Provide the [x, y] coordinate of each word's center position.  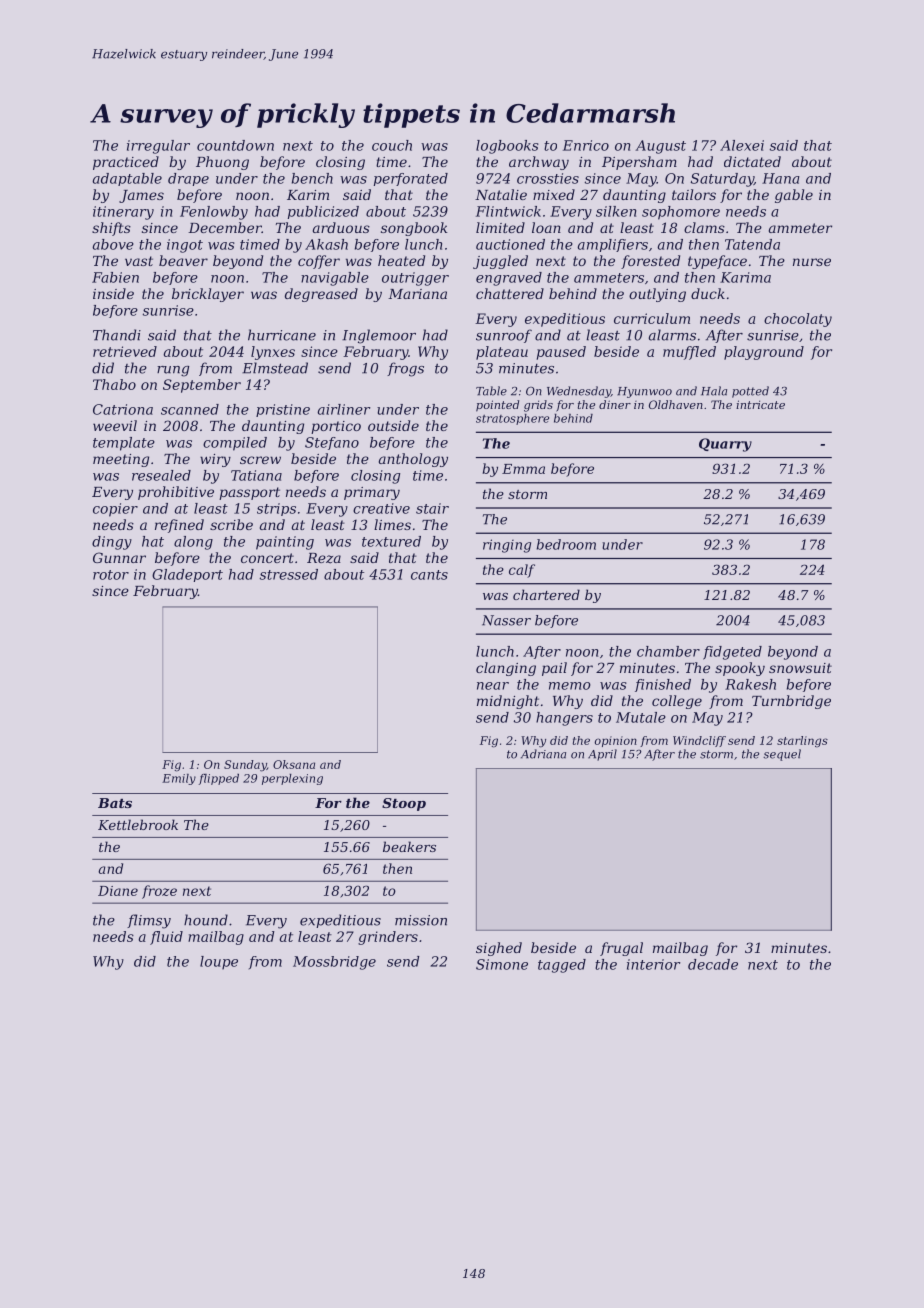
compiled [235, 444]
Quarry [725, 445]
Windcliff [699, 741]
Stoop [404, 804]
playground [764, 353]
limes [392, 524]
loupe [219, 963]
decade [713, 964]
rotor [111, 575]
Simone [502, 964]
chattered [510, 293]
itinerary [123, 213]
